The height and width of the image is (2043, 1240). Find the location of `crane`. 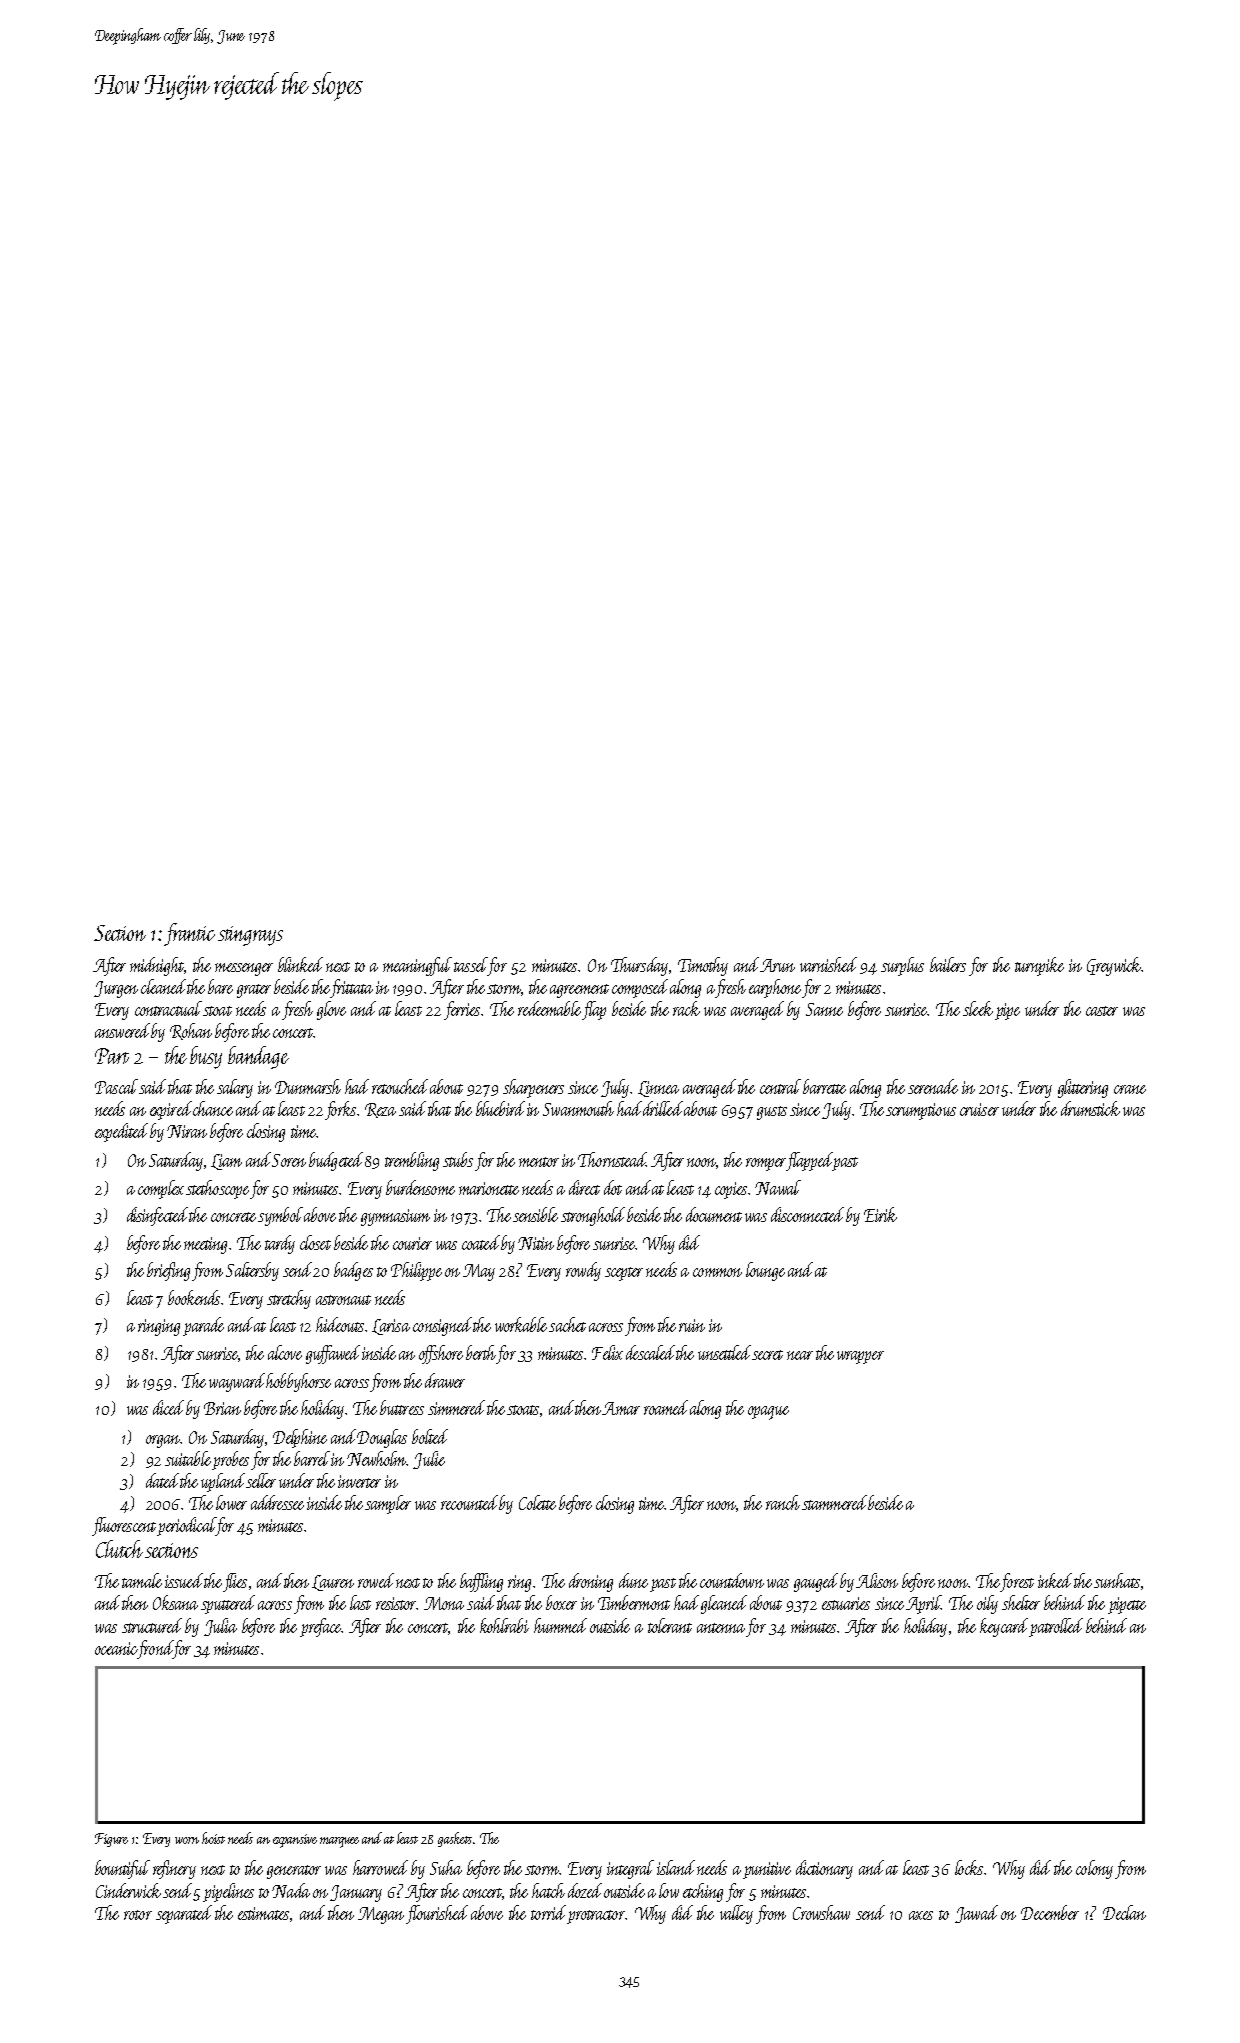

crane is located at coordinates (1130, 1089).
